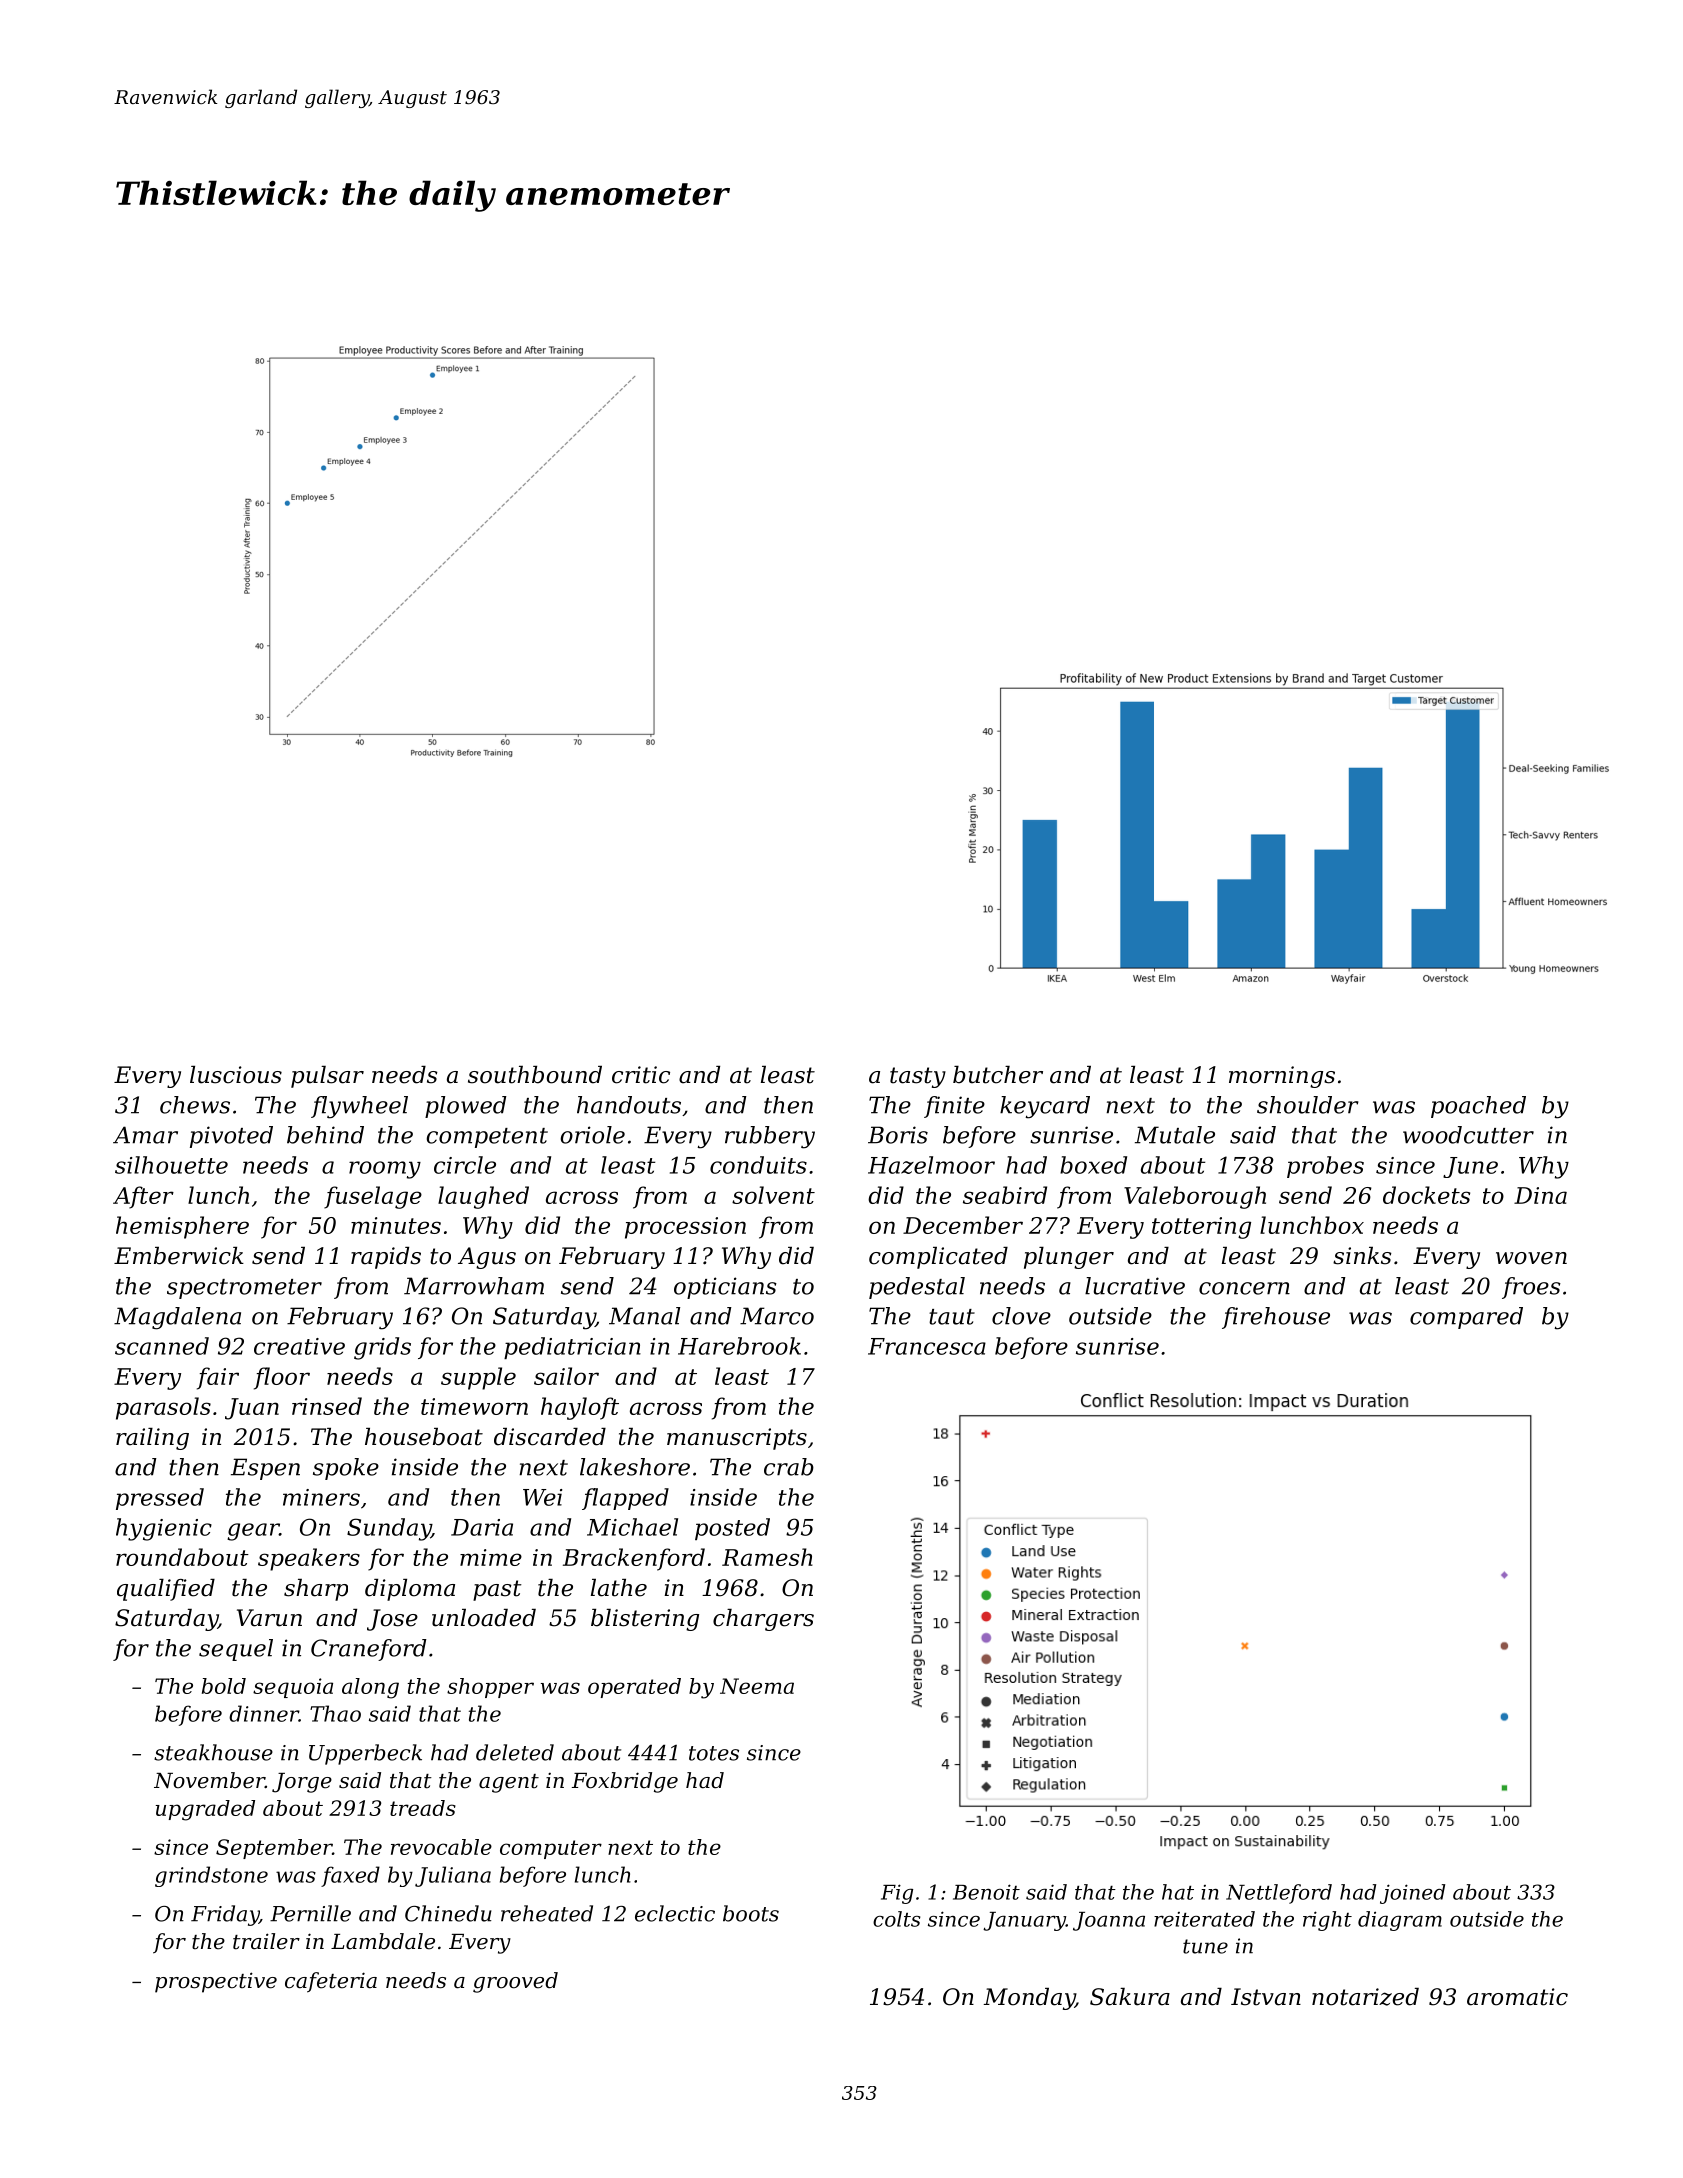 Image resolution: width=1683 pixels, height=2178 pixels. What do you see at coordinates (593, 1135) in the screenshot?
I see `oriole` at bounding box center [593, 1135].
